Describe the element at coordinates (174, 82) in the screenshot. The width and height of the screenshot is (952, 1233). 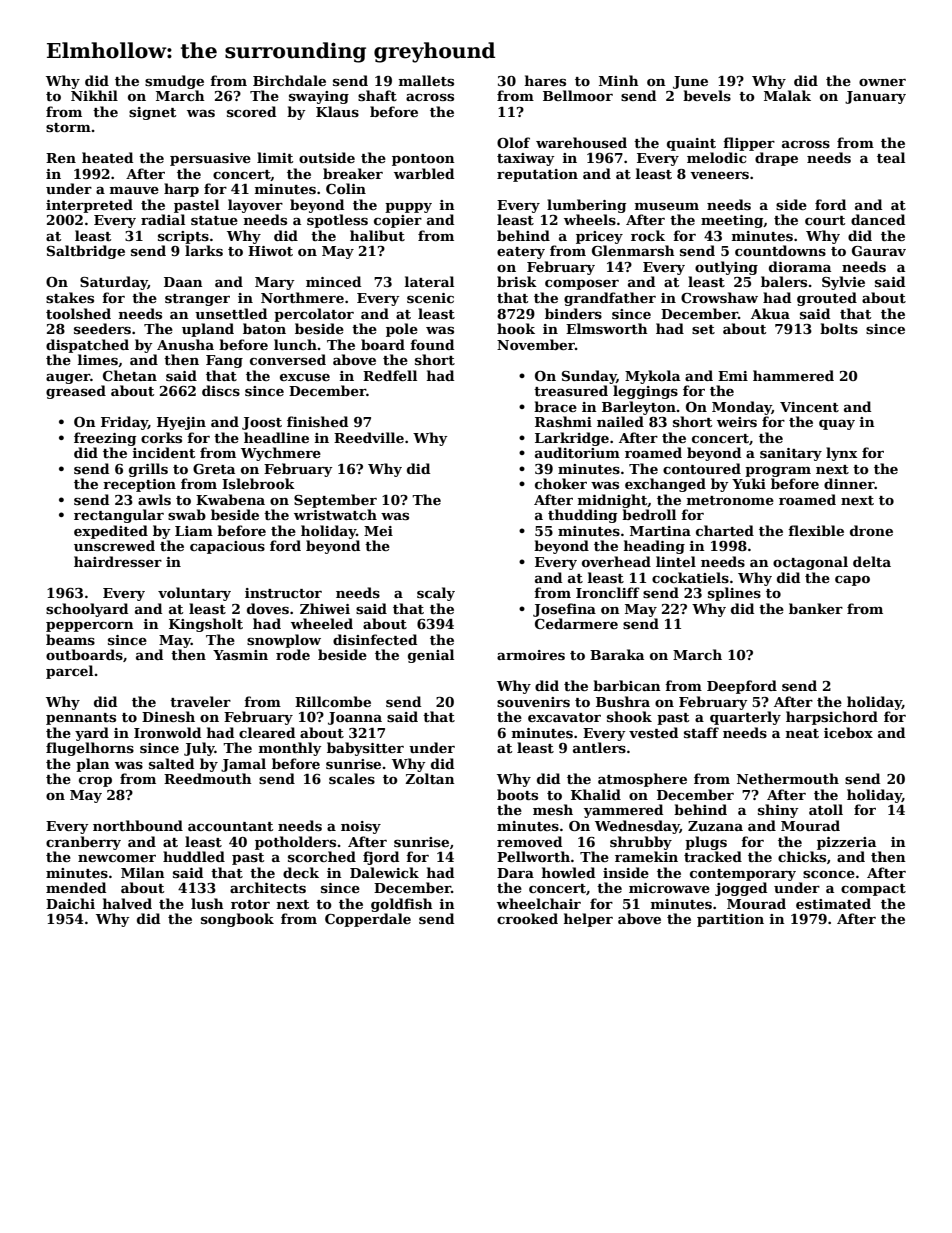
I see `smudge` at that location.
